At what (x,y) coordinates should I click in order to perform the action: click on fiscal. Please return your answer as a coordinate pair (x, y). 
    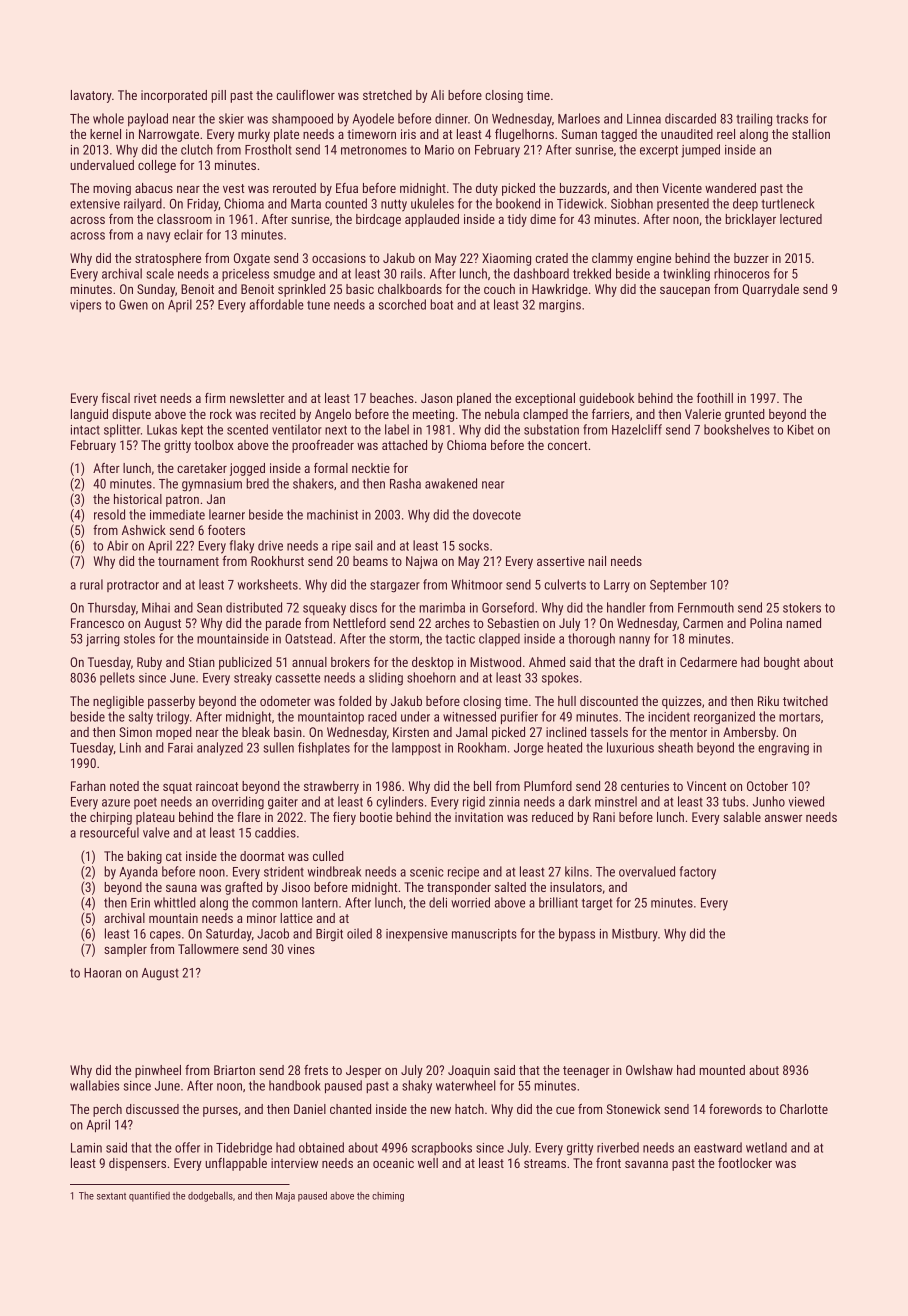
    Looking at the image, I should click on (116, 398).
